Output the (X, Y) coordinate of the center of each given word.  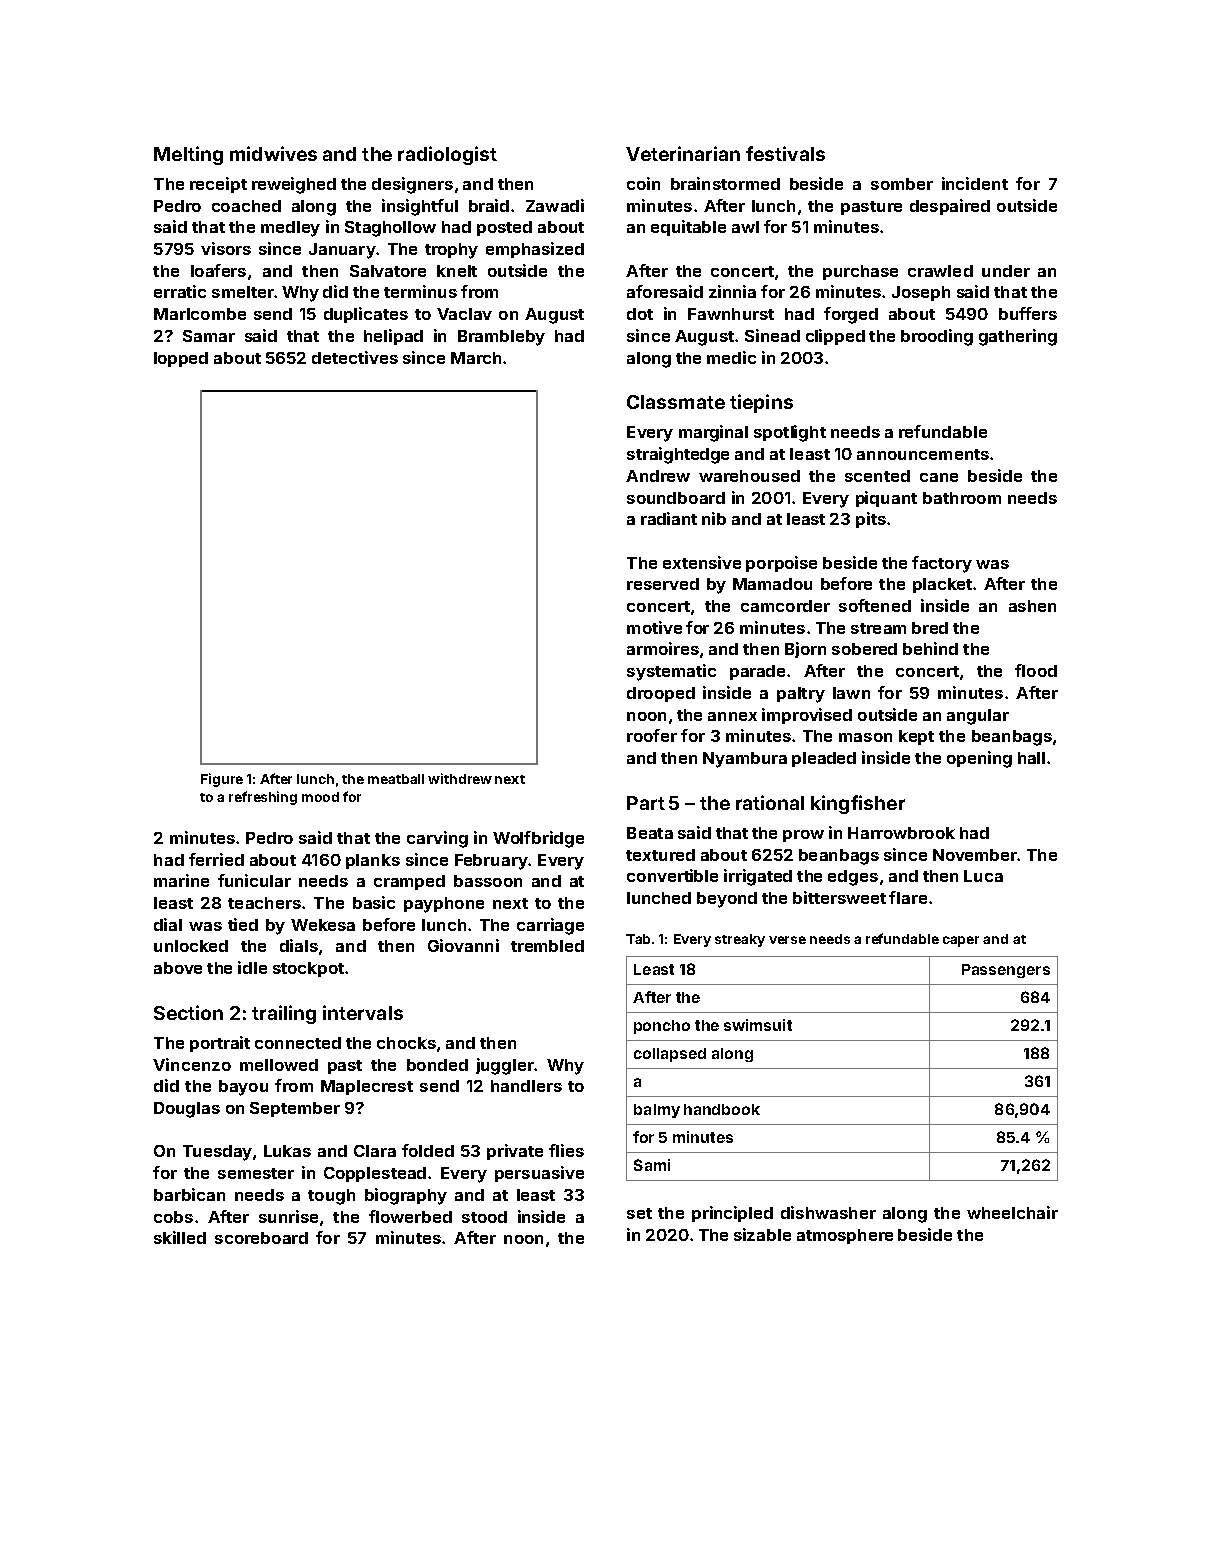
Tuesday (217, 1153)
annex (732, 716)
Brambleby (501, 338)
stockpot (308, 969)
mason (865, 737)
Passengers (1006, 971)
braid (489, 205)
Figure (222, 780)
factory (942, 564)
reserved (663, 584)
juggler (505, 1066)
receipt (218, 185)
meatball (396, 779)
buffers (1028, 313)
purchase (860, 272)
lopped (181, 359)
